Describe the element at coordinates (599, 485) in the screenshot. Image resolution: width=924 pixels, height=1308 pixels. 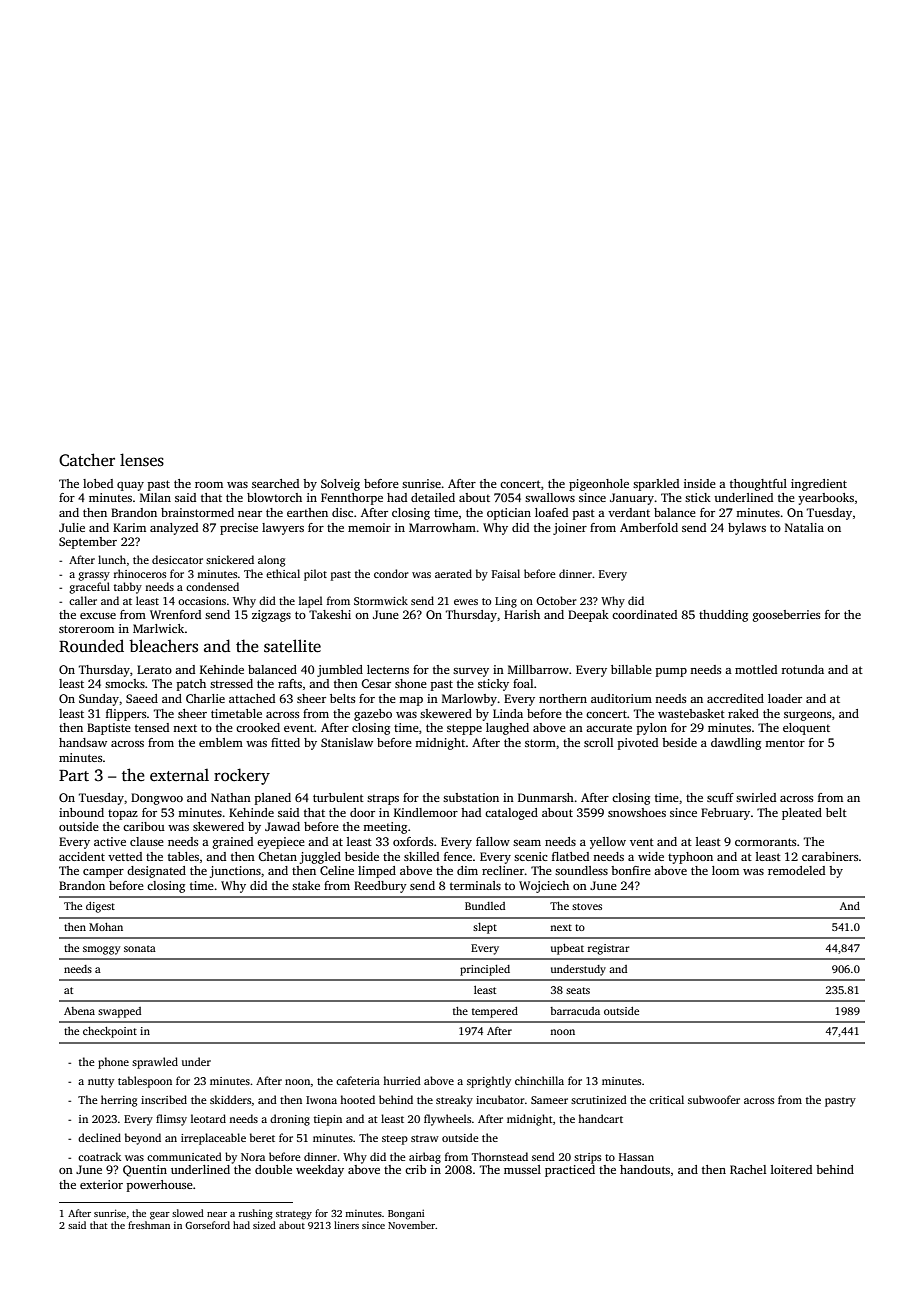
I see `pigeonhole` at that location.
